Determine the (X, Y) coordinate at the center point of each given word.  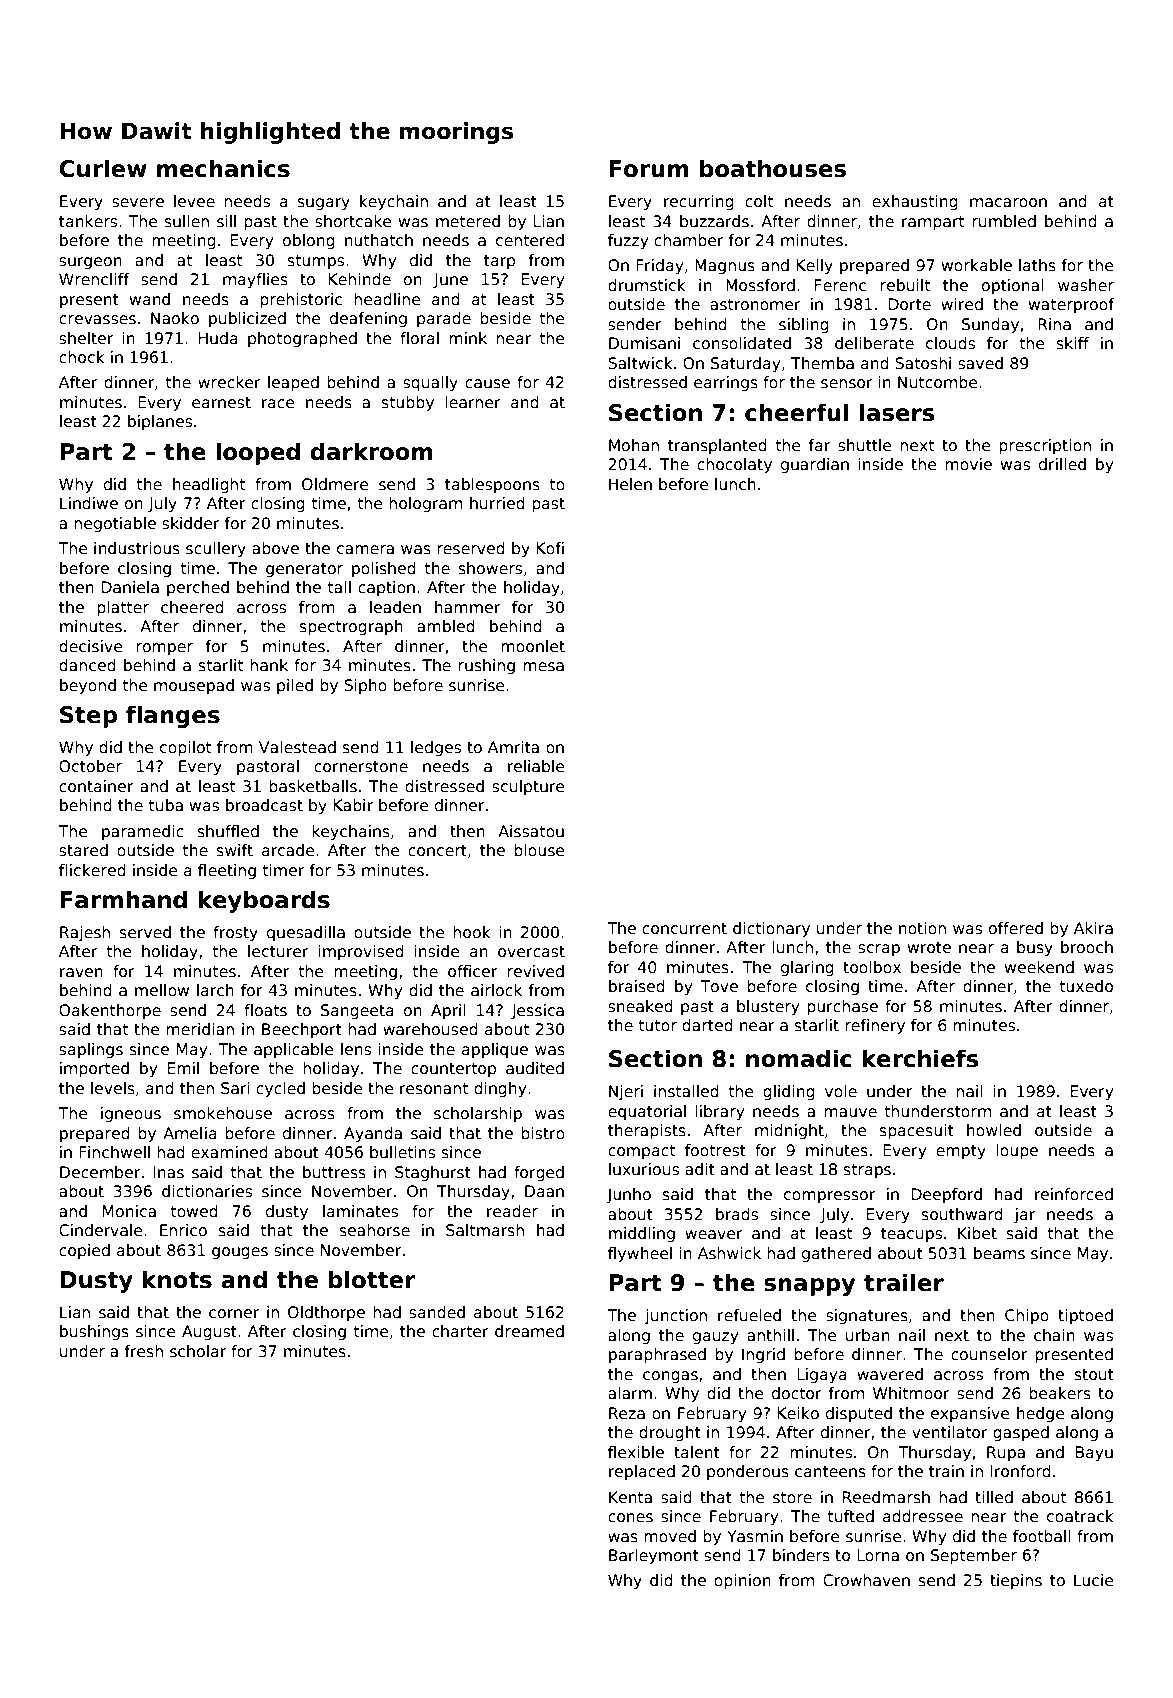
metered (468, 221)
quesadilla (306, 933)
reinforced (1074, 1194)
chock (82, 357)
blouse (539, 850)
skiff (1073, 343)
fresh (144, 1351)
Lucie (1094, 1580)
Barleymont (654, 1556)
